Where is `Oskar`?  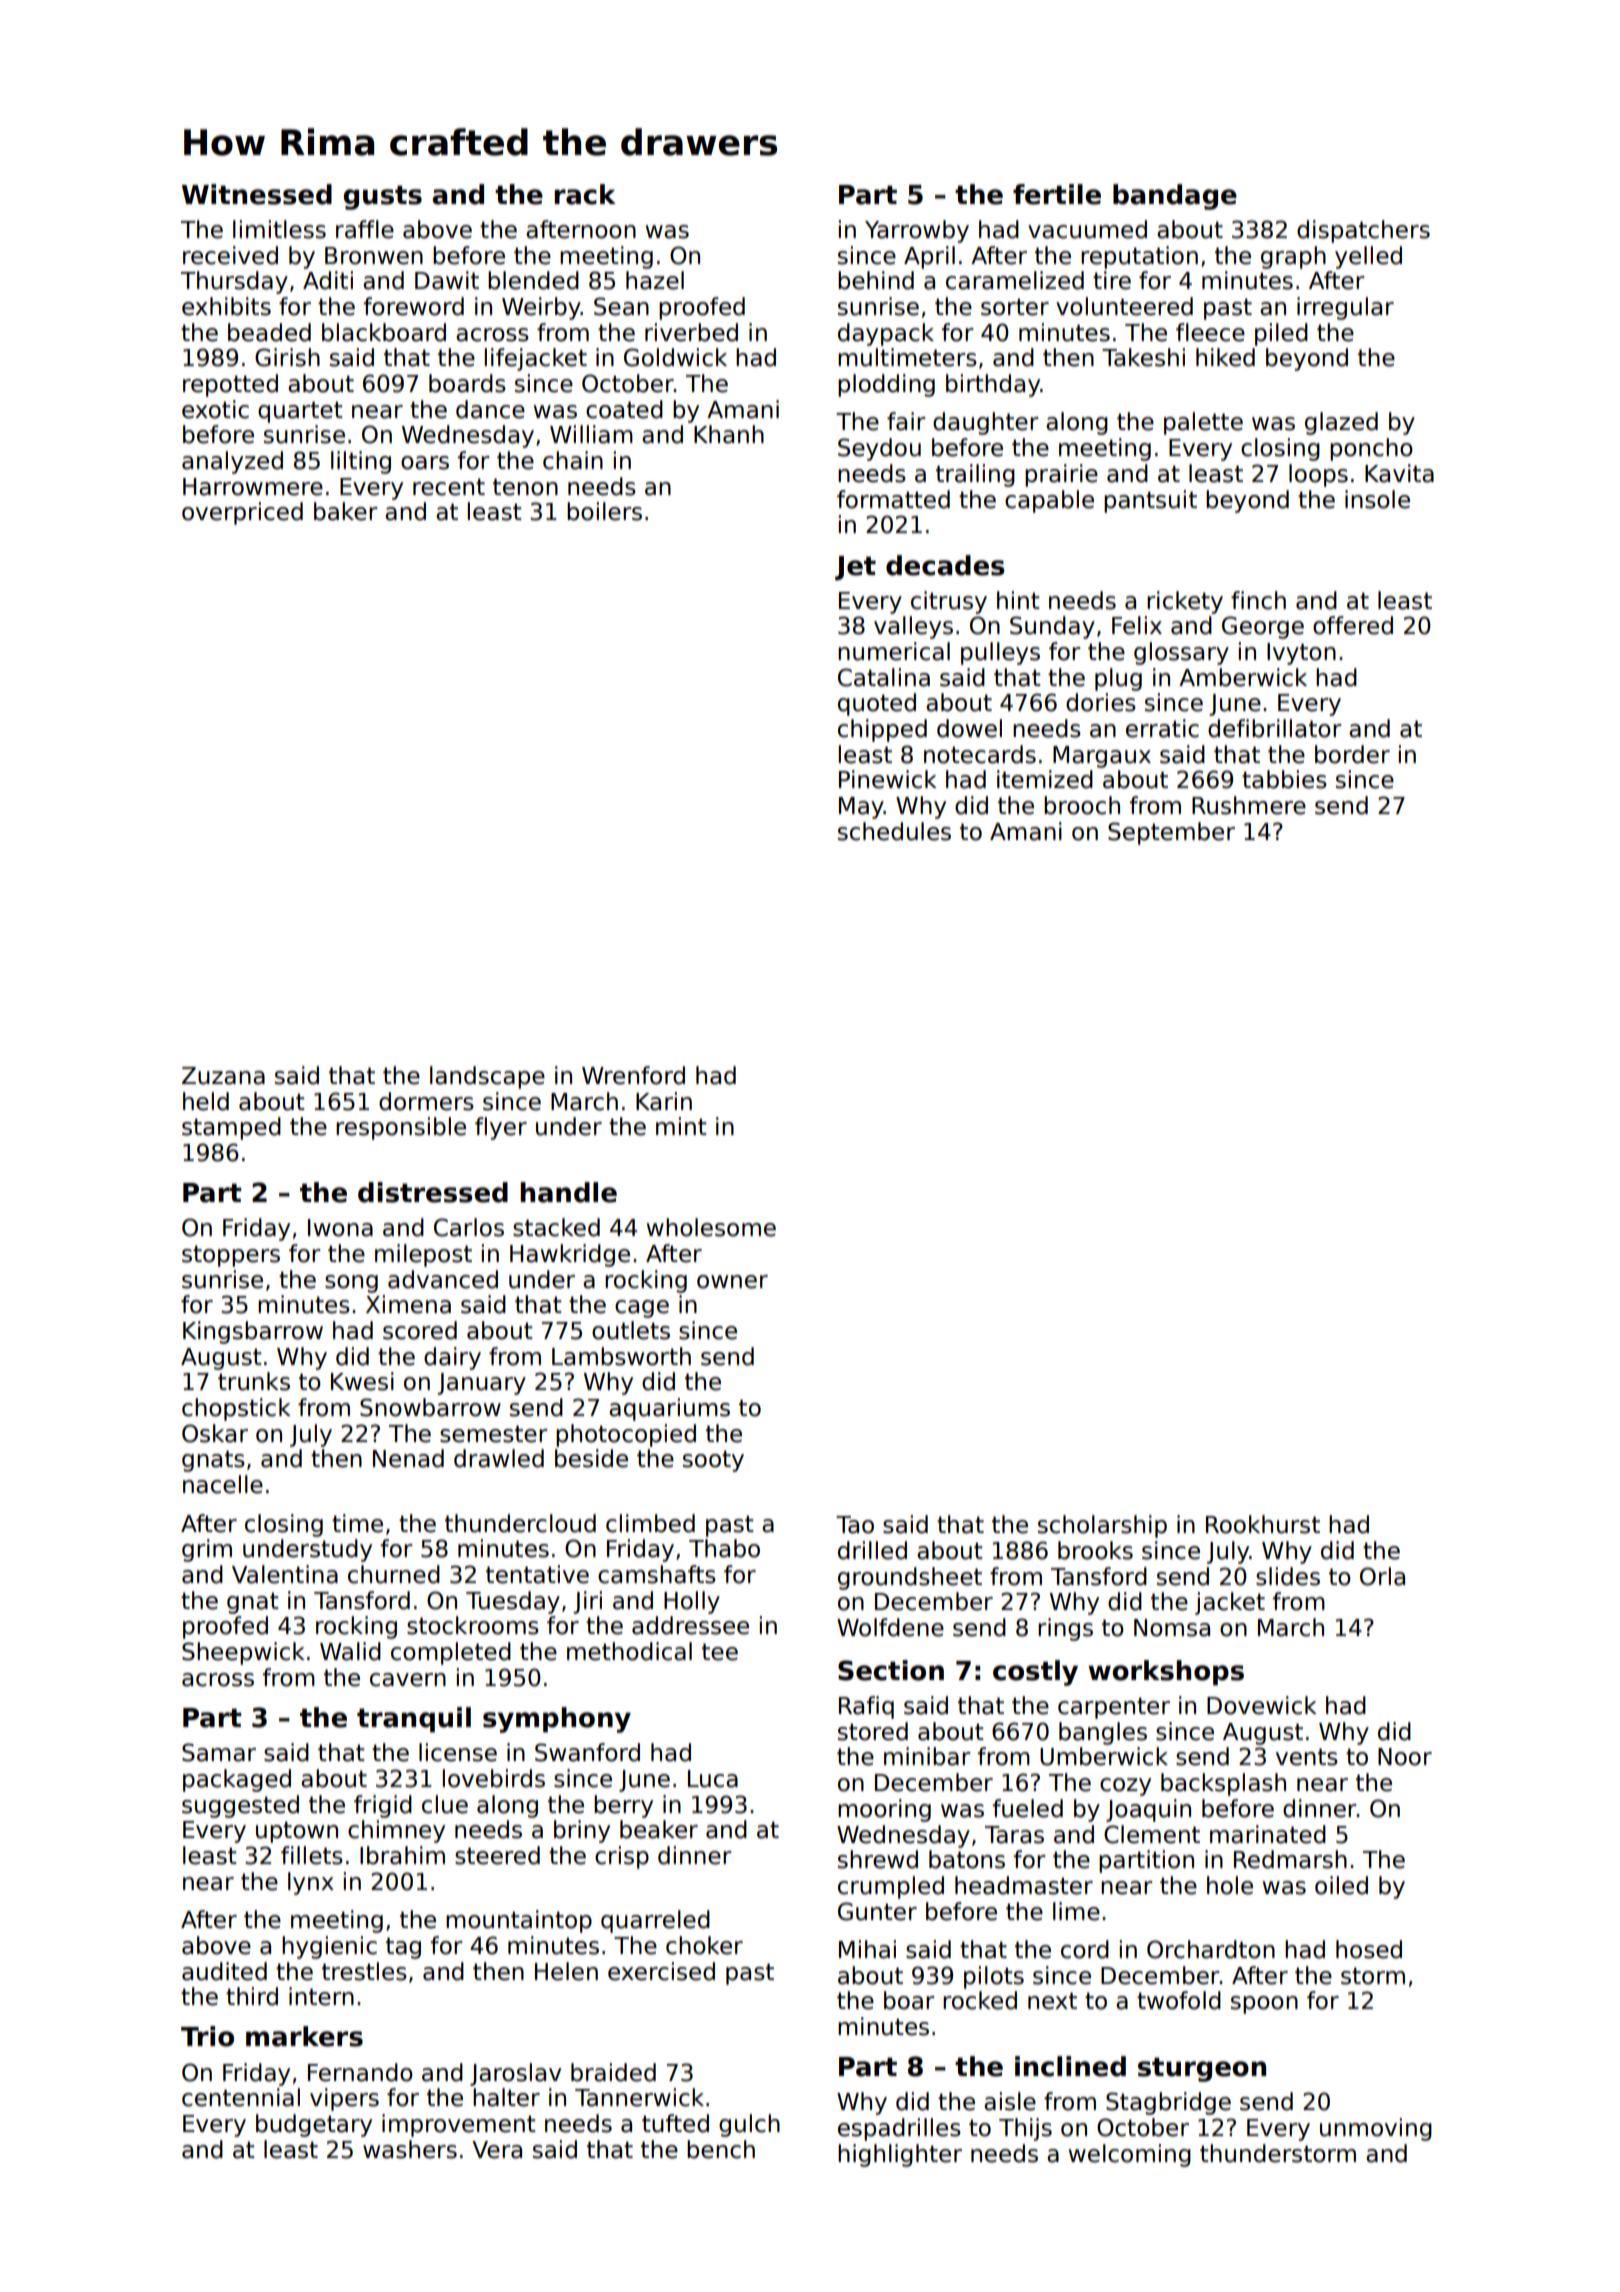 Oskar is located at coordinates (215, 1433).
